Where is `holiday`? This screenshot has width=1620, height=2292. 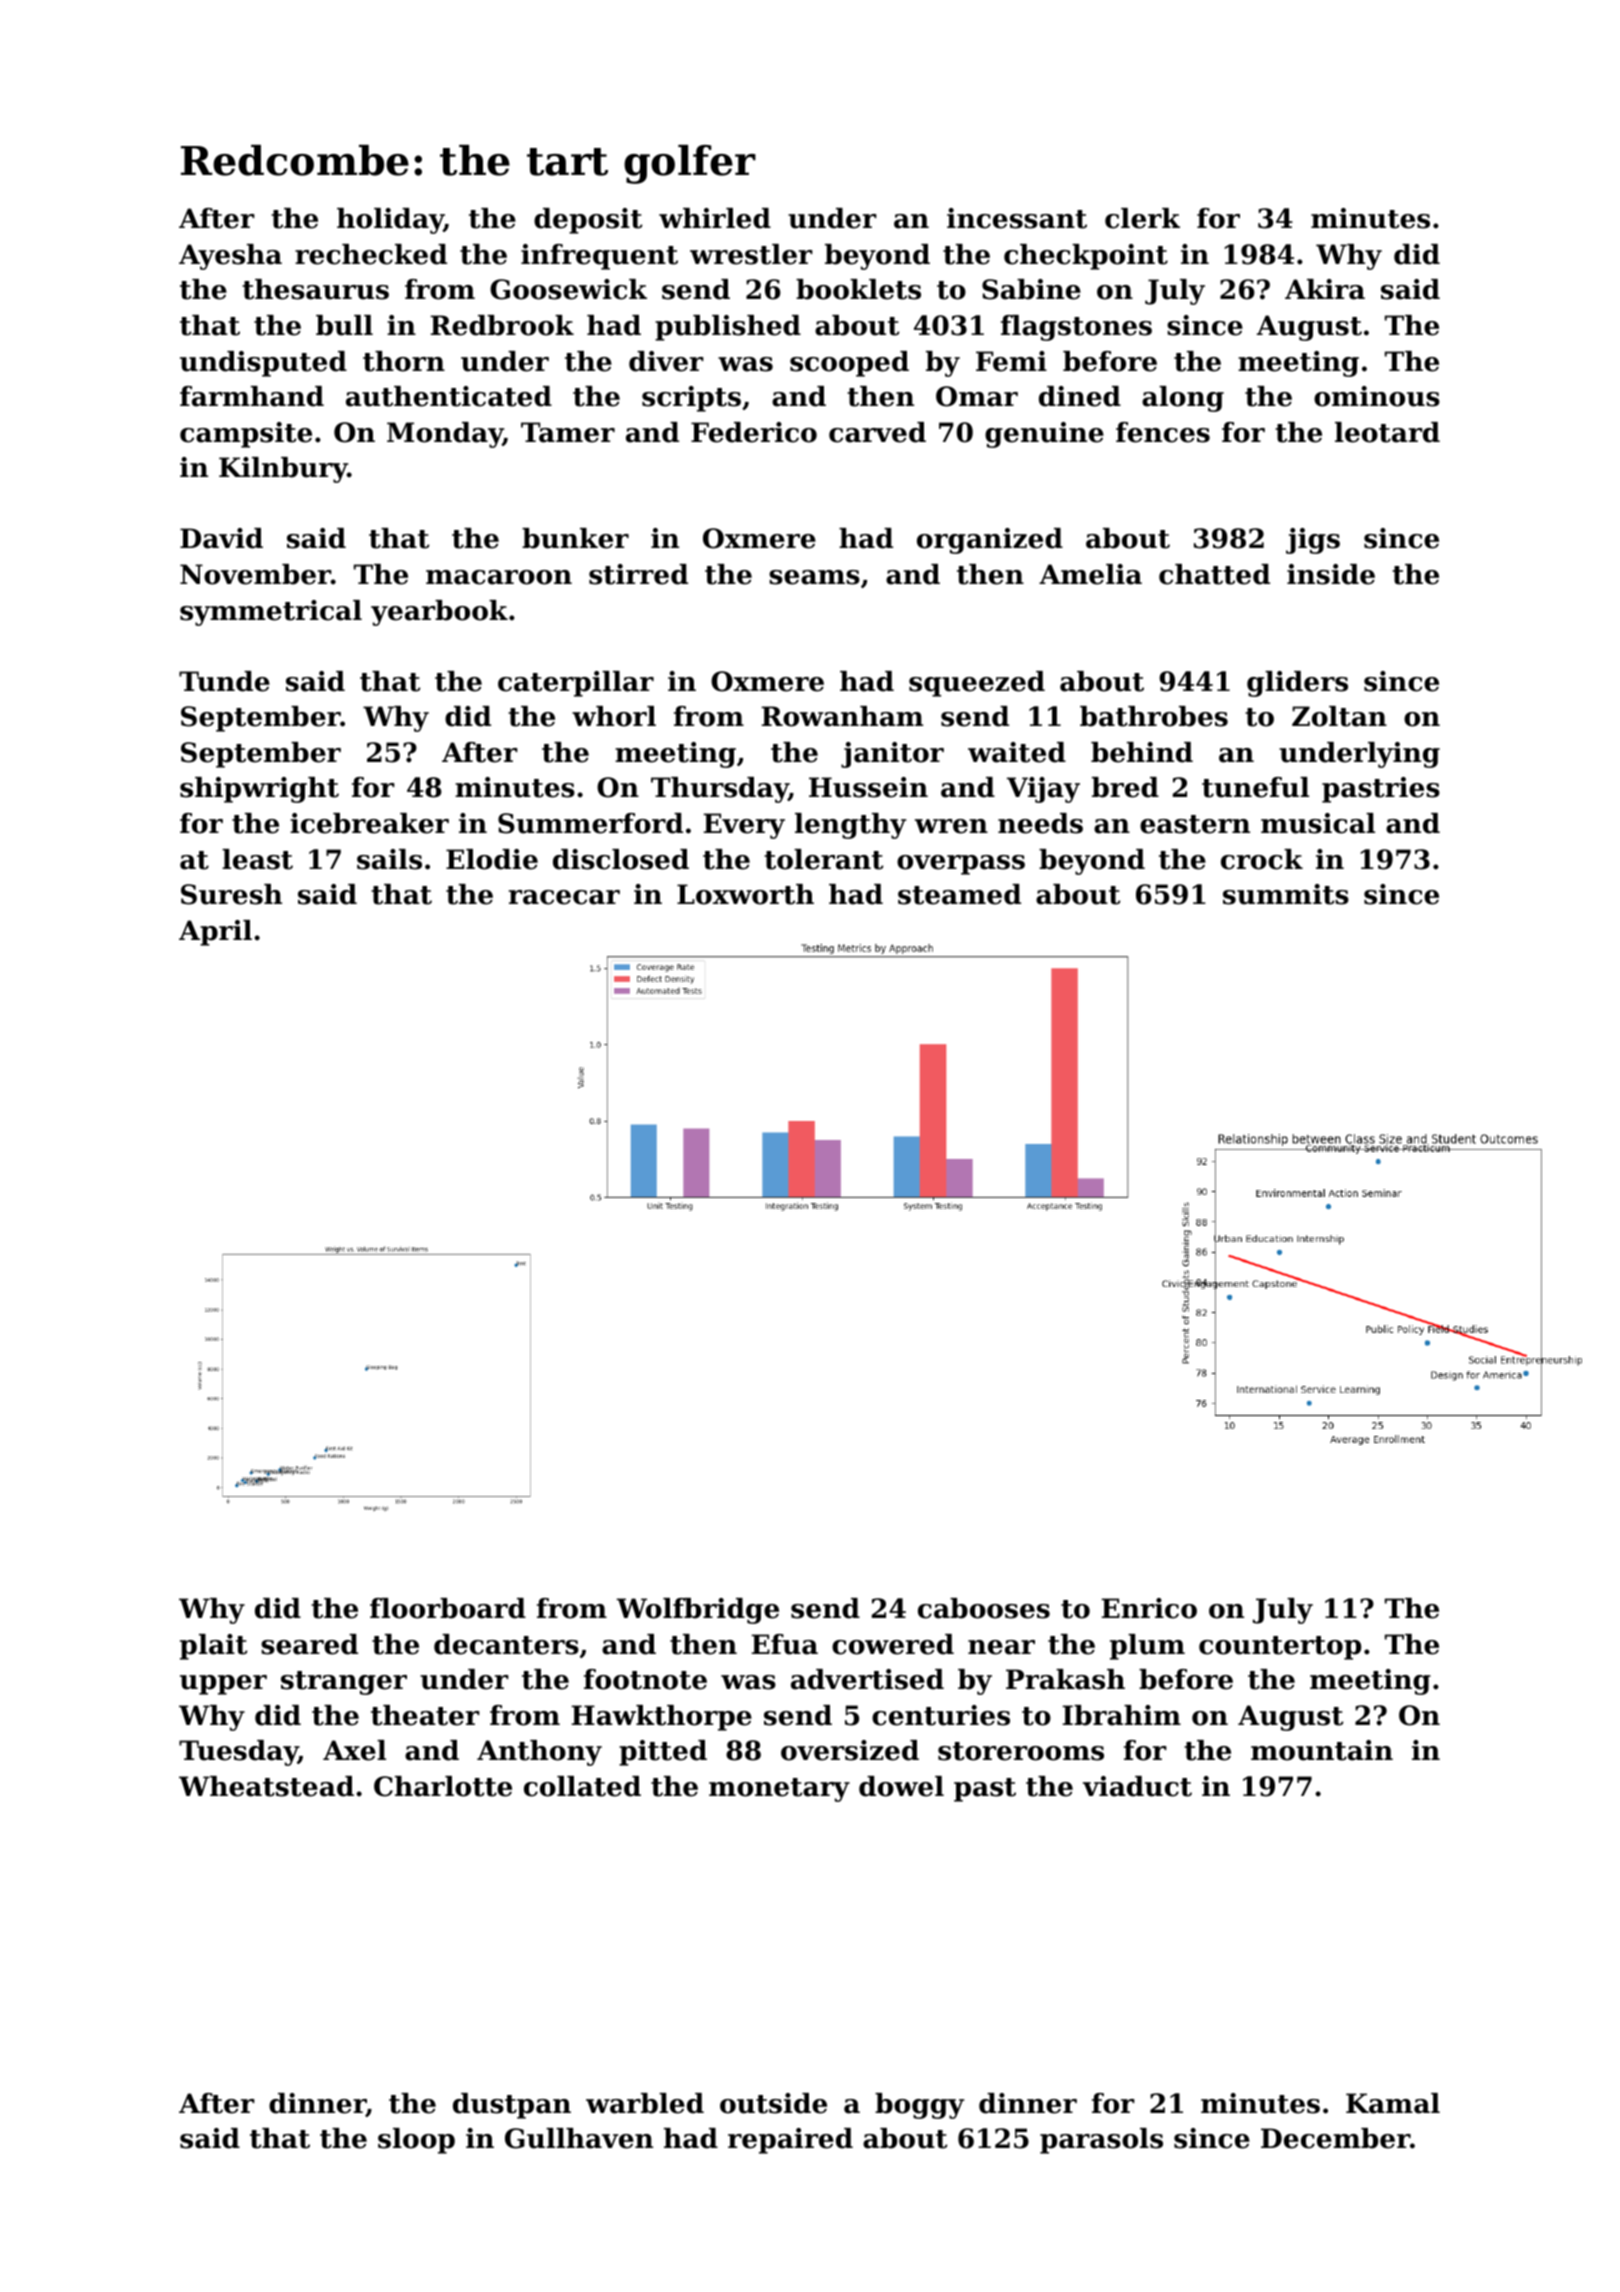 holiday is located at coordinates (390, 221).
